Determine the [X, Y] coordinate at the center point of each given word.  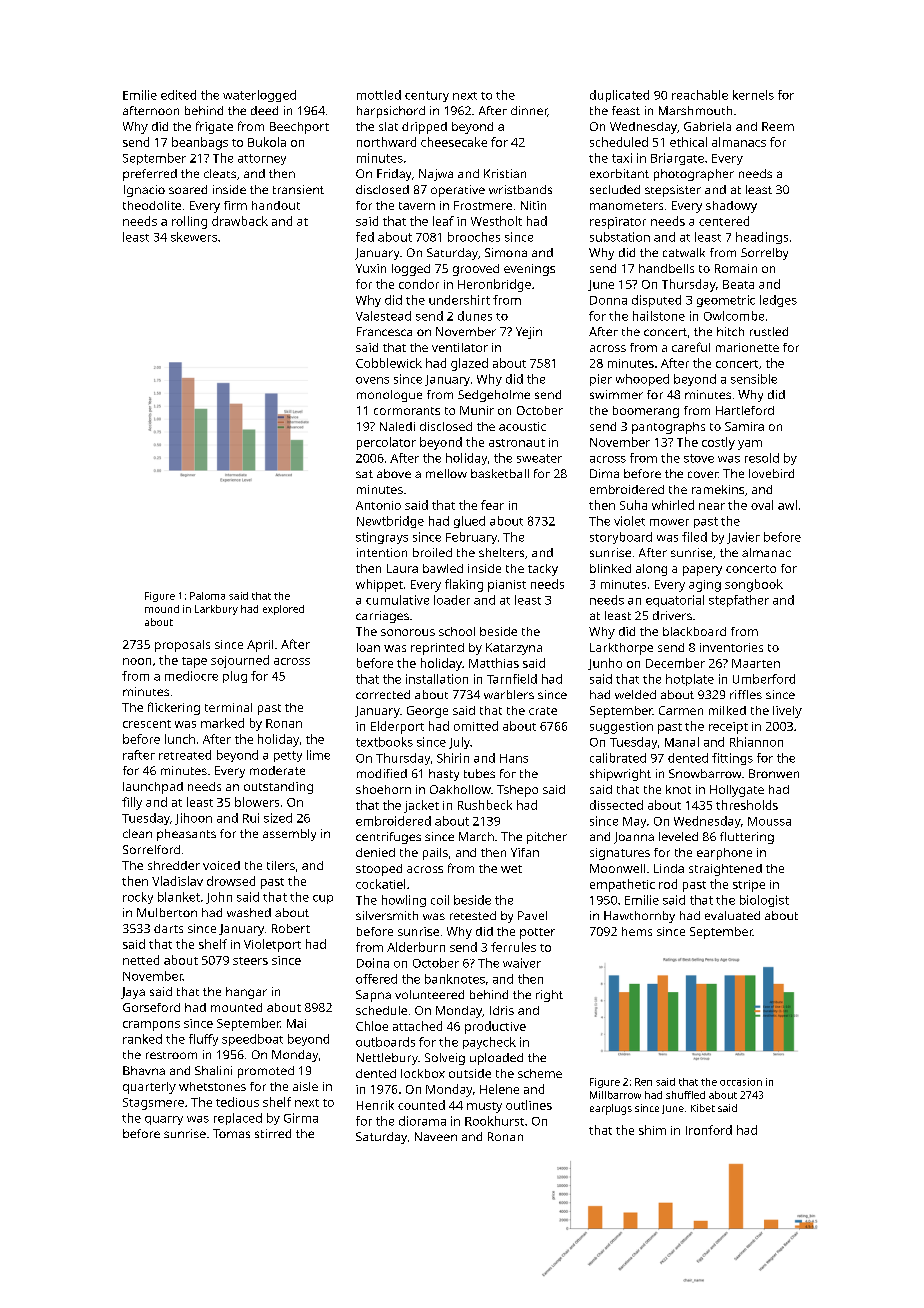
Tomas [231, 1133]
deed [264, 110]
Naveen [436, 1136]
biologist [764, 901]
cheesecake [454, 142]
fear [492, 505]
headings [762, 238]
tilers [281, 865]
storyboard [621, 538]
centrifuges [388, 838]
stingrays [382, 538]
